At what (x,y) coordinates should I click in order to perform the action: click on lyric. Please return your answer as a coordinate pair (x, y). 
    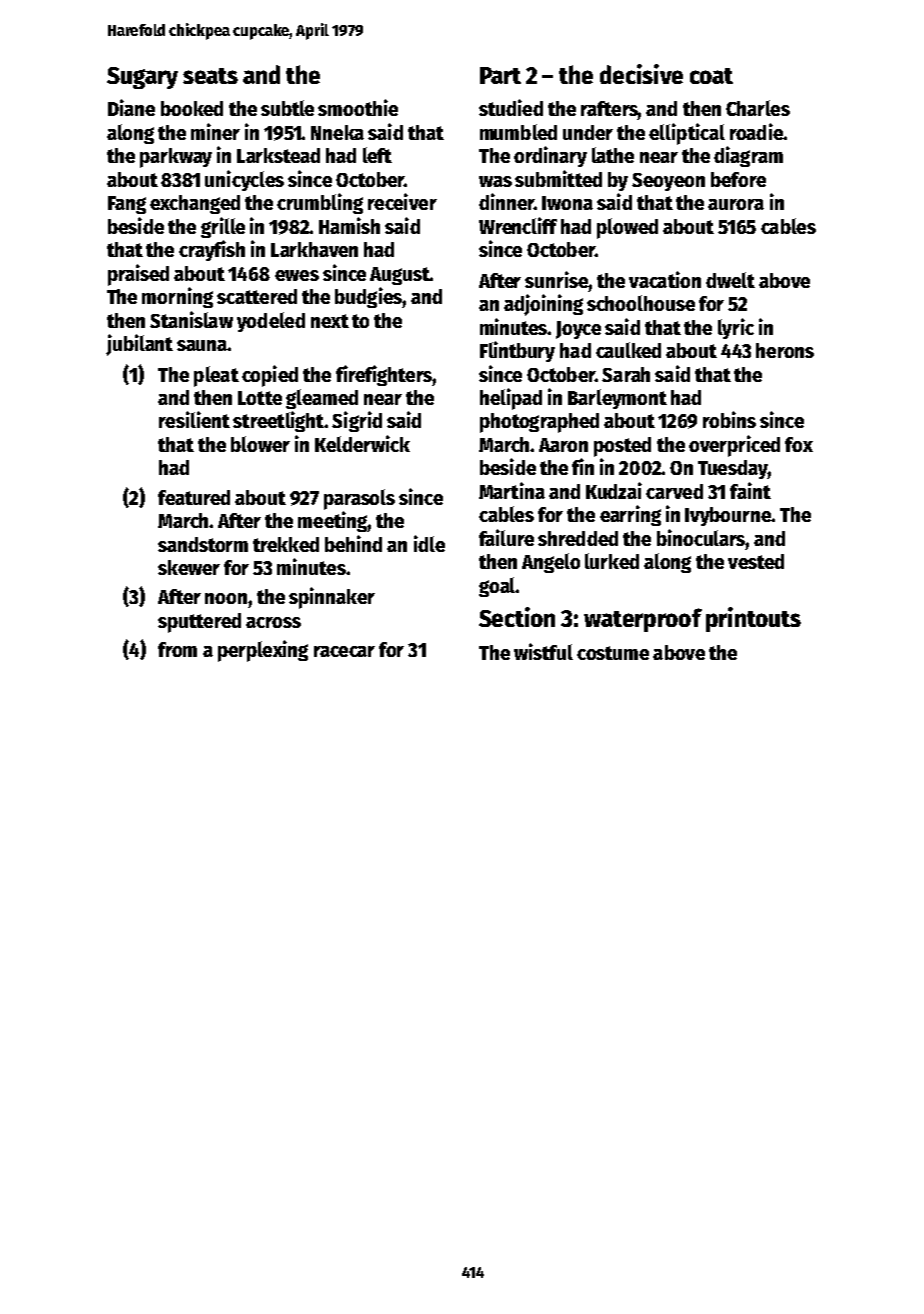
    Looking at the image, I should click on (736, 328).
